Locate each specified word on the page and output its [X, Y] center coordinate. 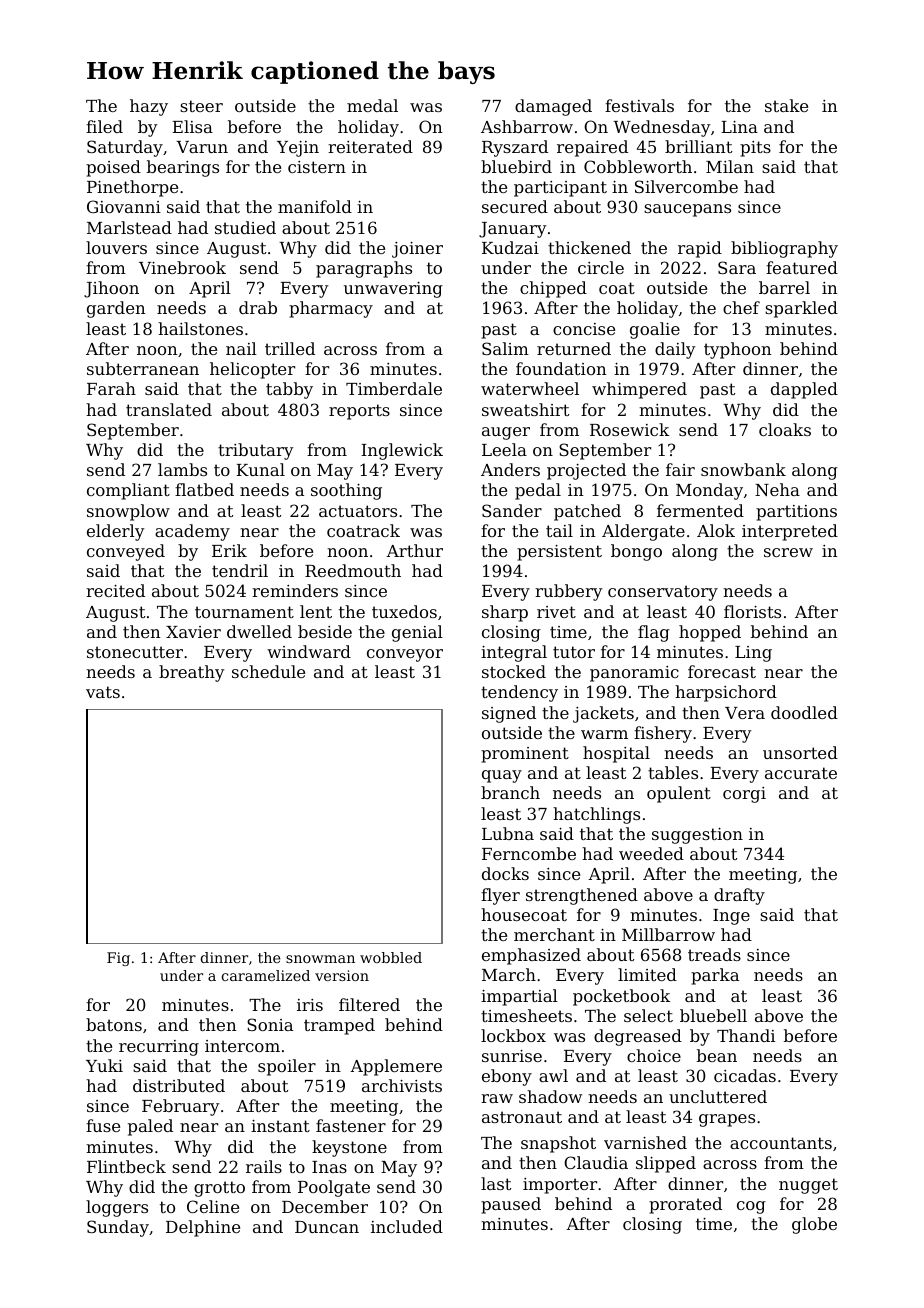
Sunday [118, 1228]
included [407, 1226]
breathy [192, 673]
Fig [118, 959]
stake [786, 105]
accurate [801, 773]
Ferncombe [529, 853]
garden [116, 309]
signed [509, 714]
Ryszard [515, 148]
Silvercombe [686, 186]
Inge [731, 917]
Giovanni [124, 206]
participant [560, 189]
